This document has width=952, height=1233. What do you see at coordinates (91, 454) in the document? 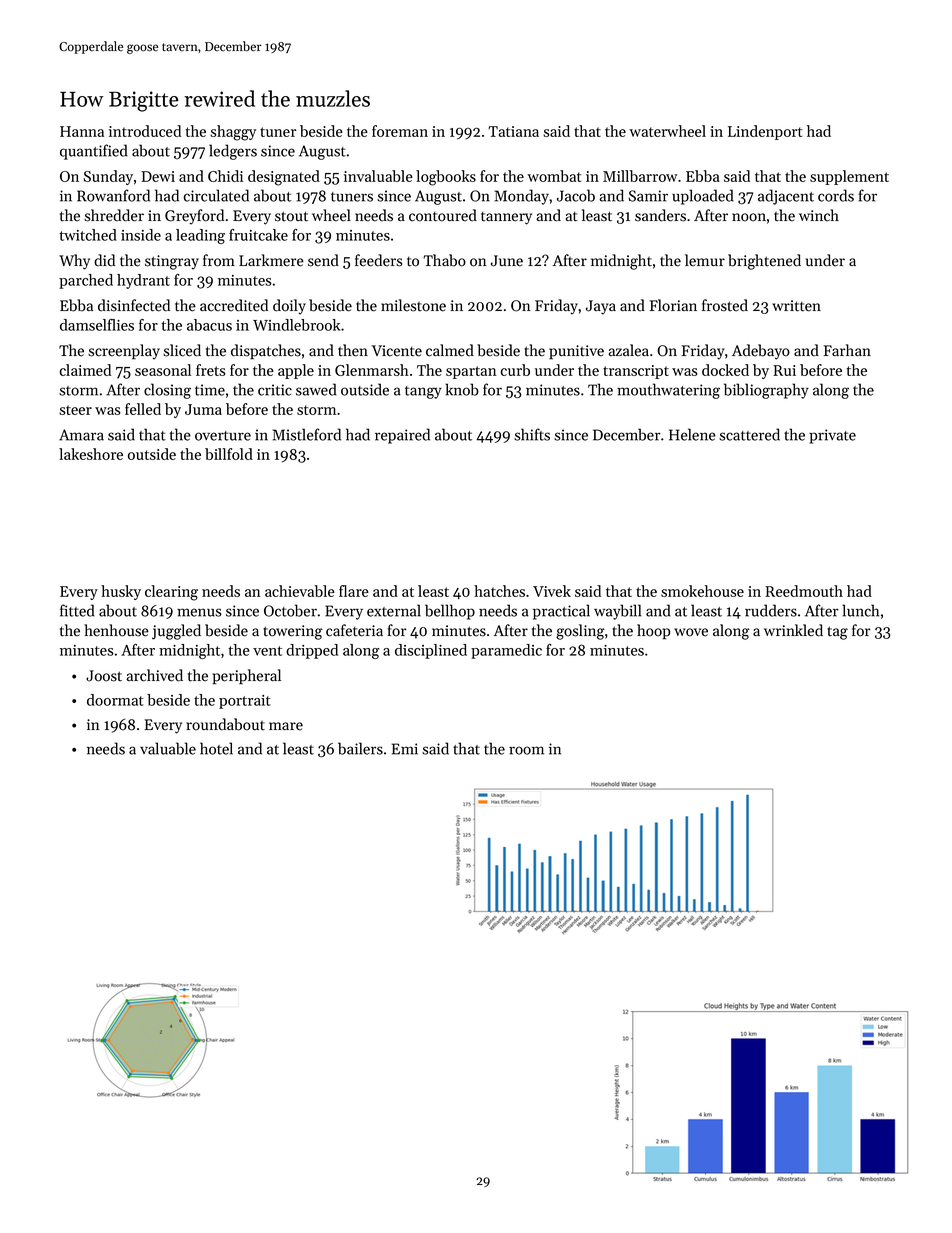
I see `lakeshore` at bounding box center [91, 454].
